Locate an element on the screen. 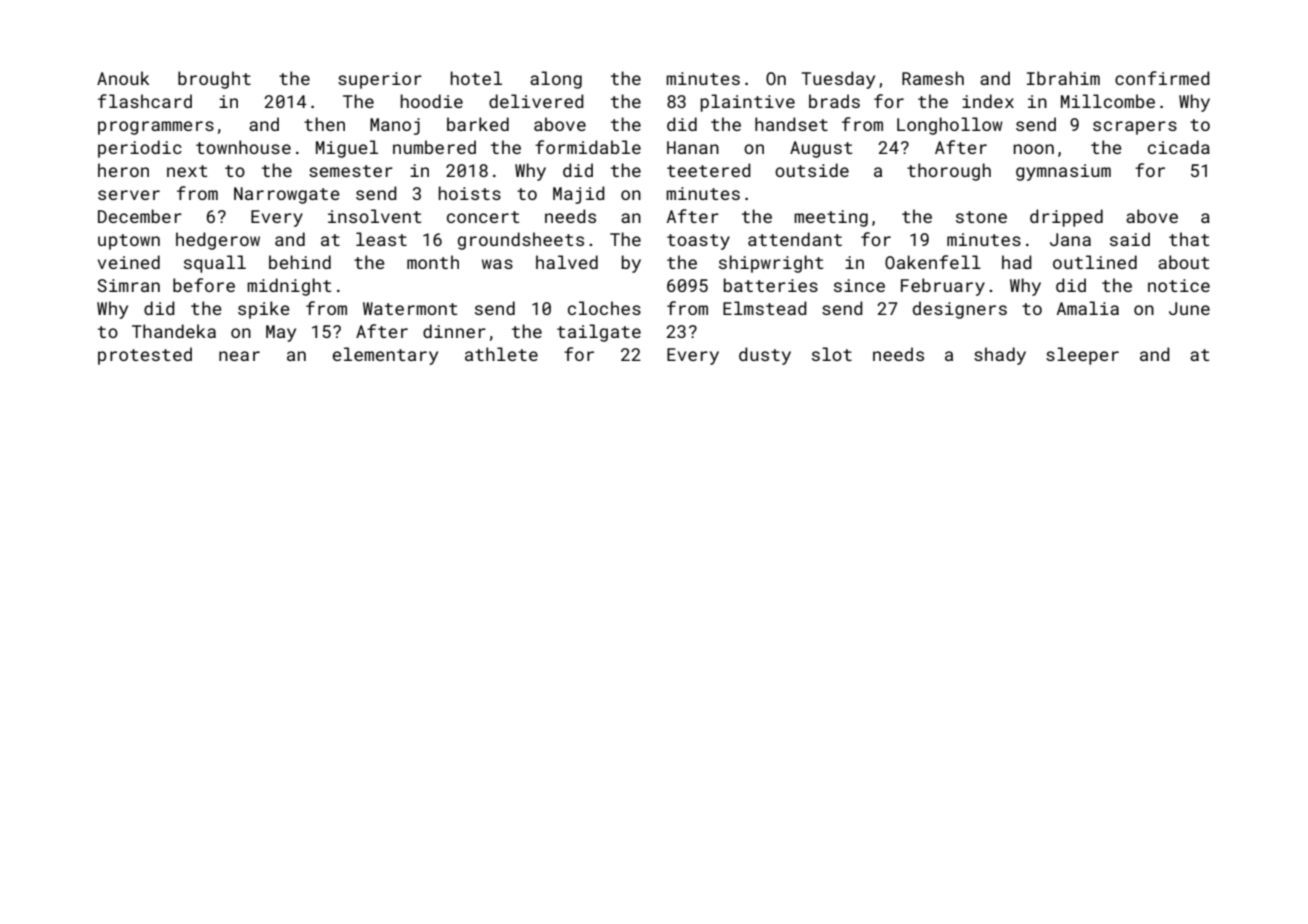  sleeper is located at coordinates (1082, 356).
